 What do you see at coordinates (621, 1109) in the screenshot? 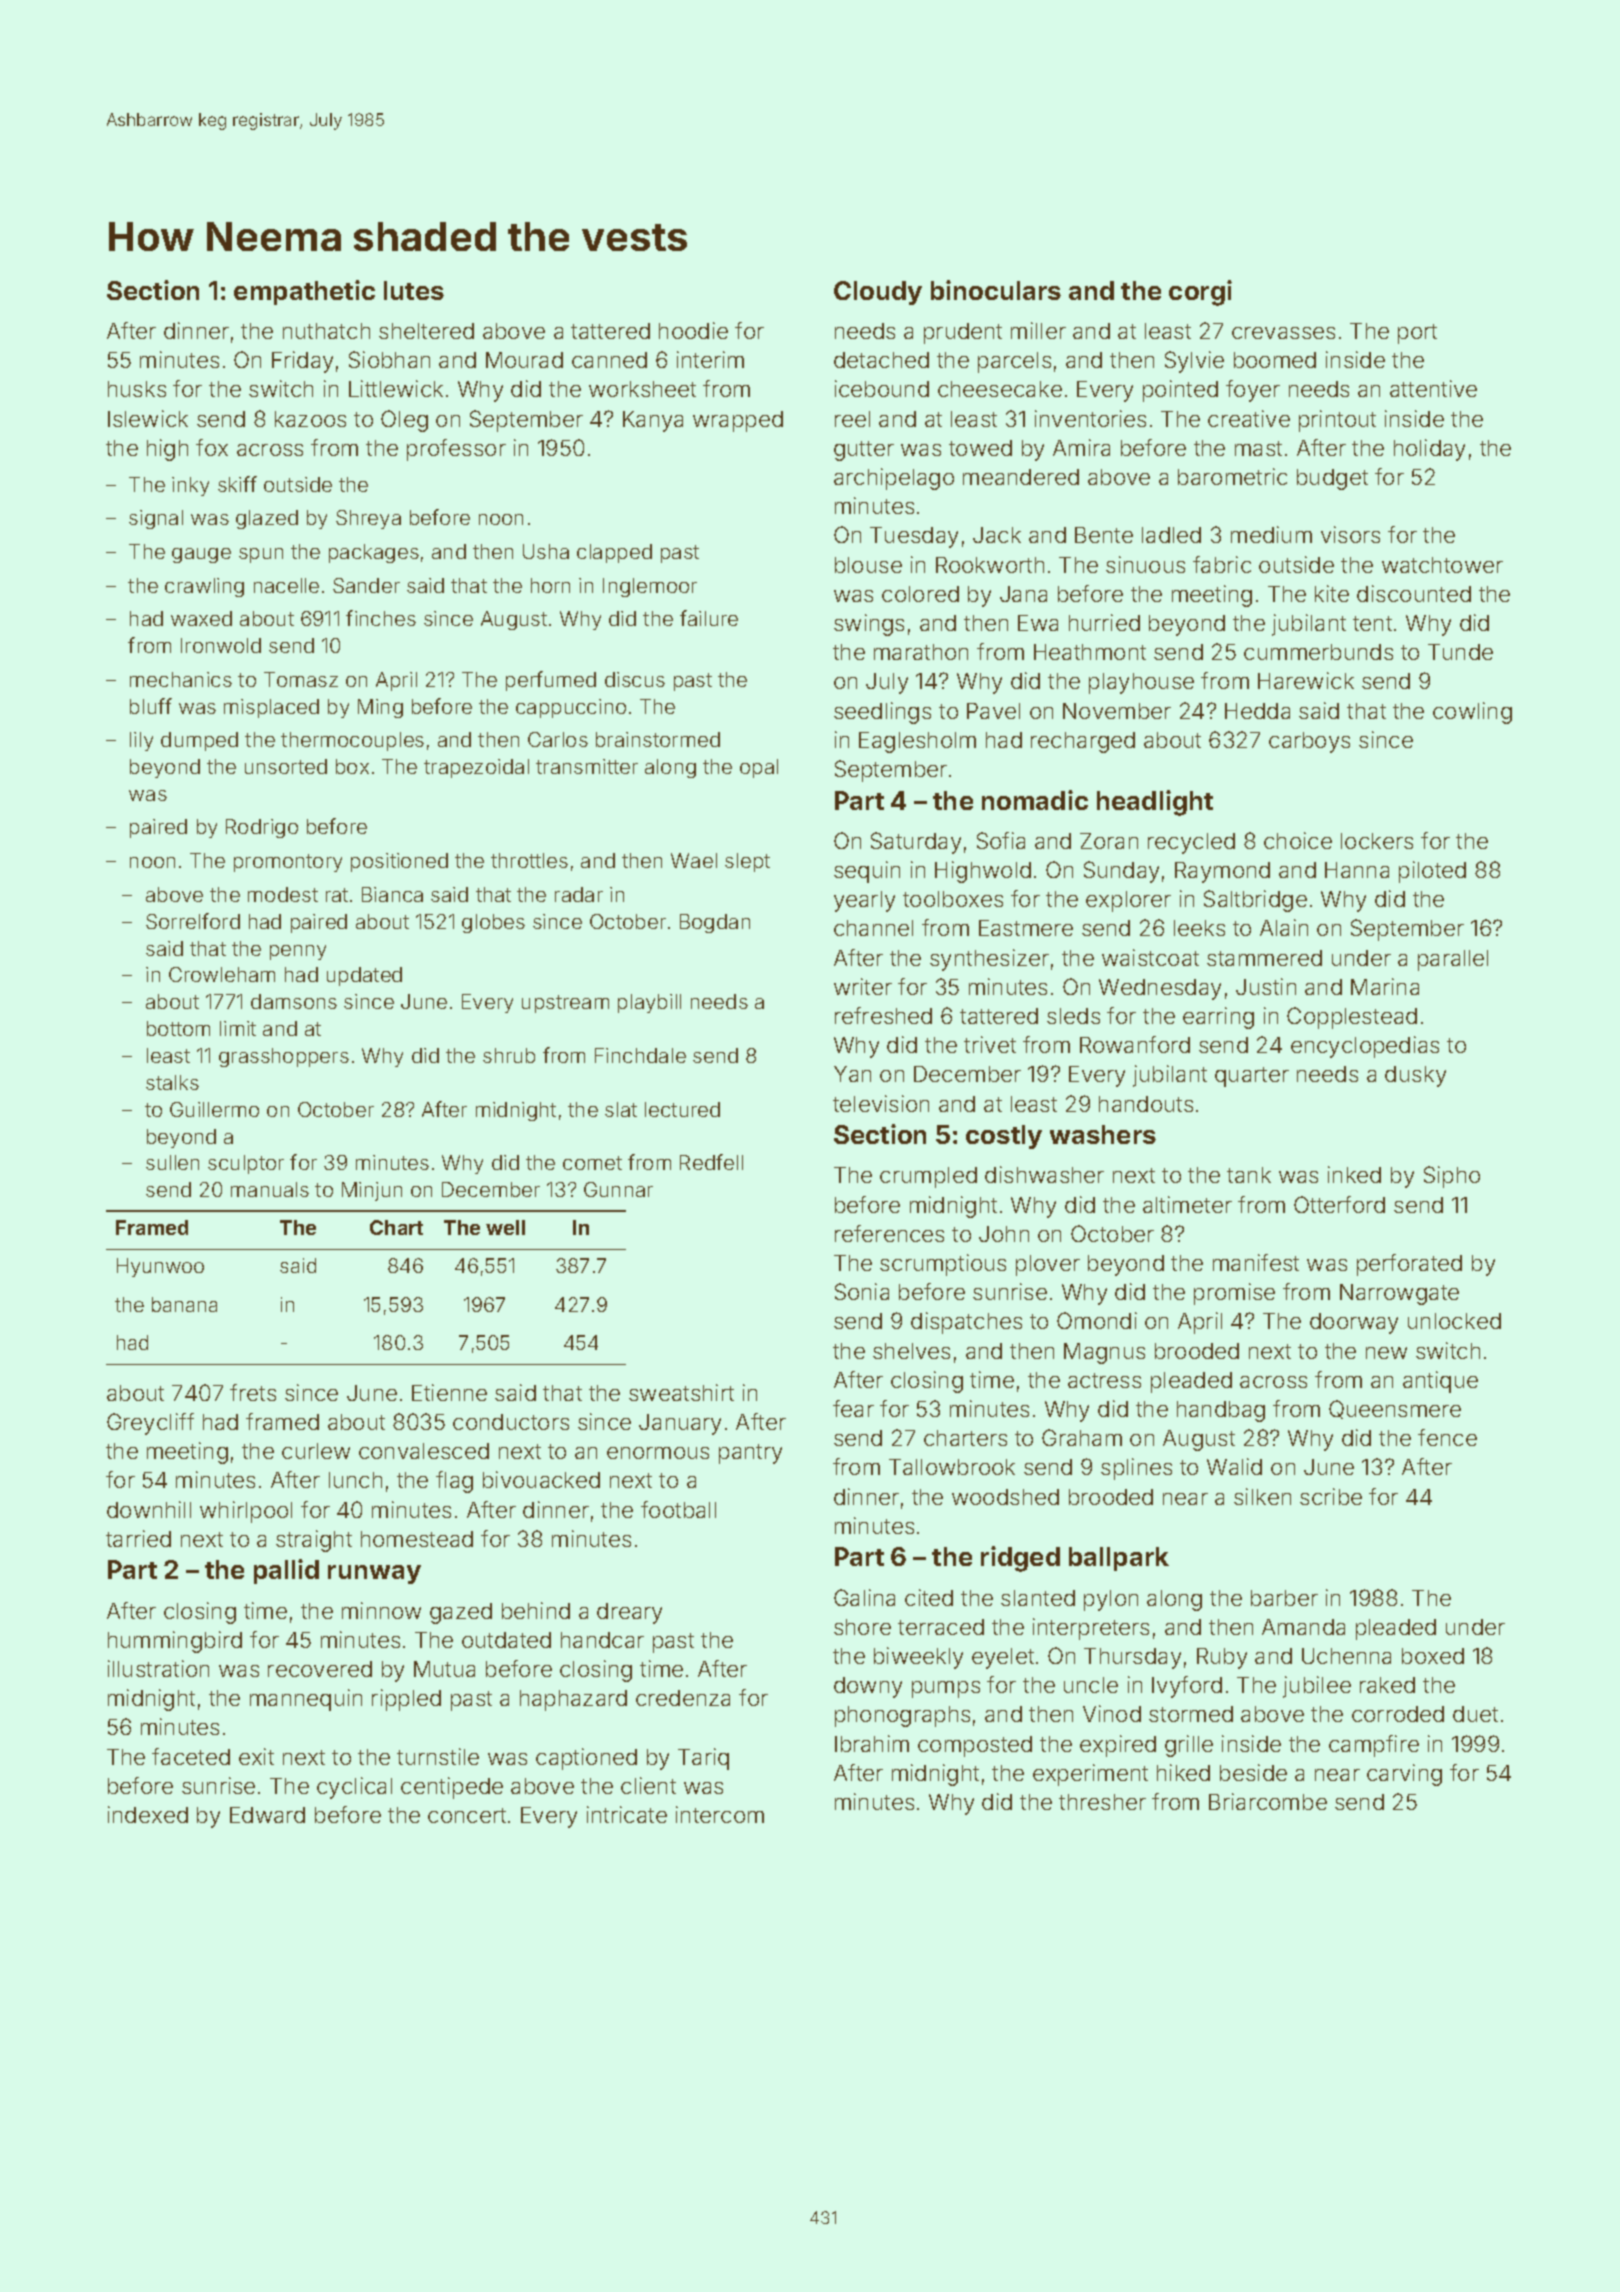
I see `slat` at bounding box center [621, 1109].
